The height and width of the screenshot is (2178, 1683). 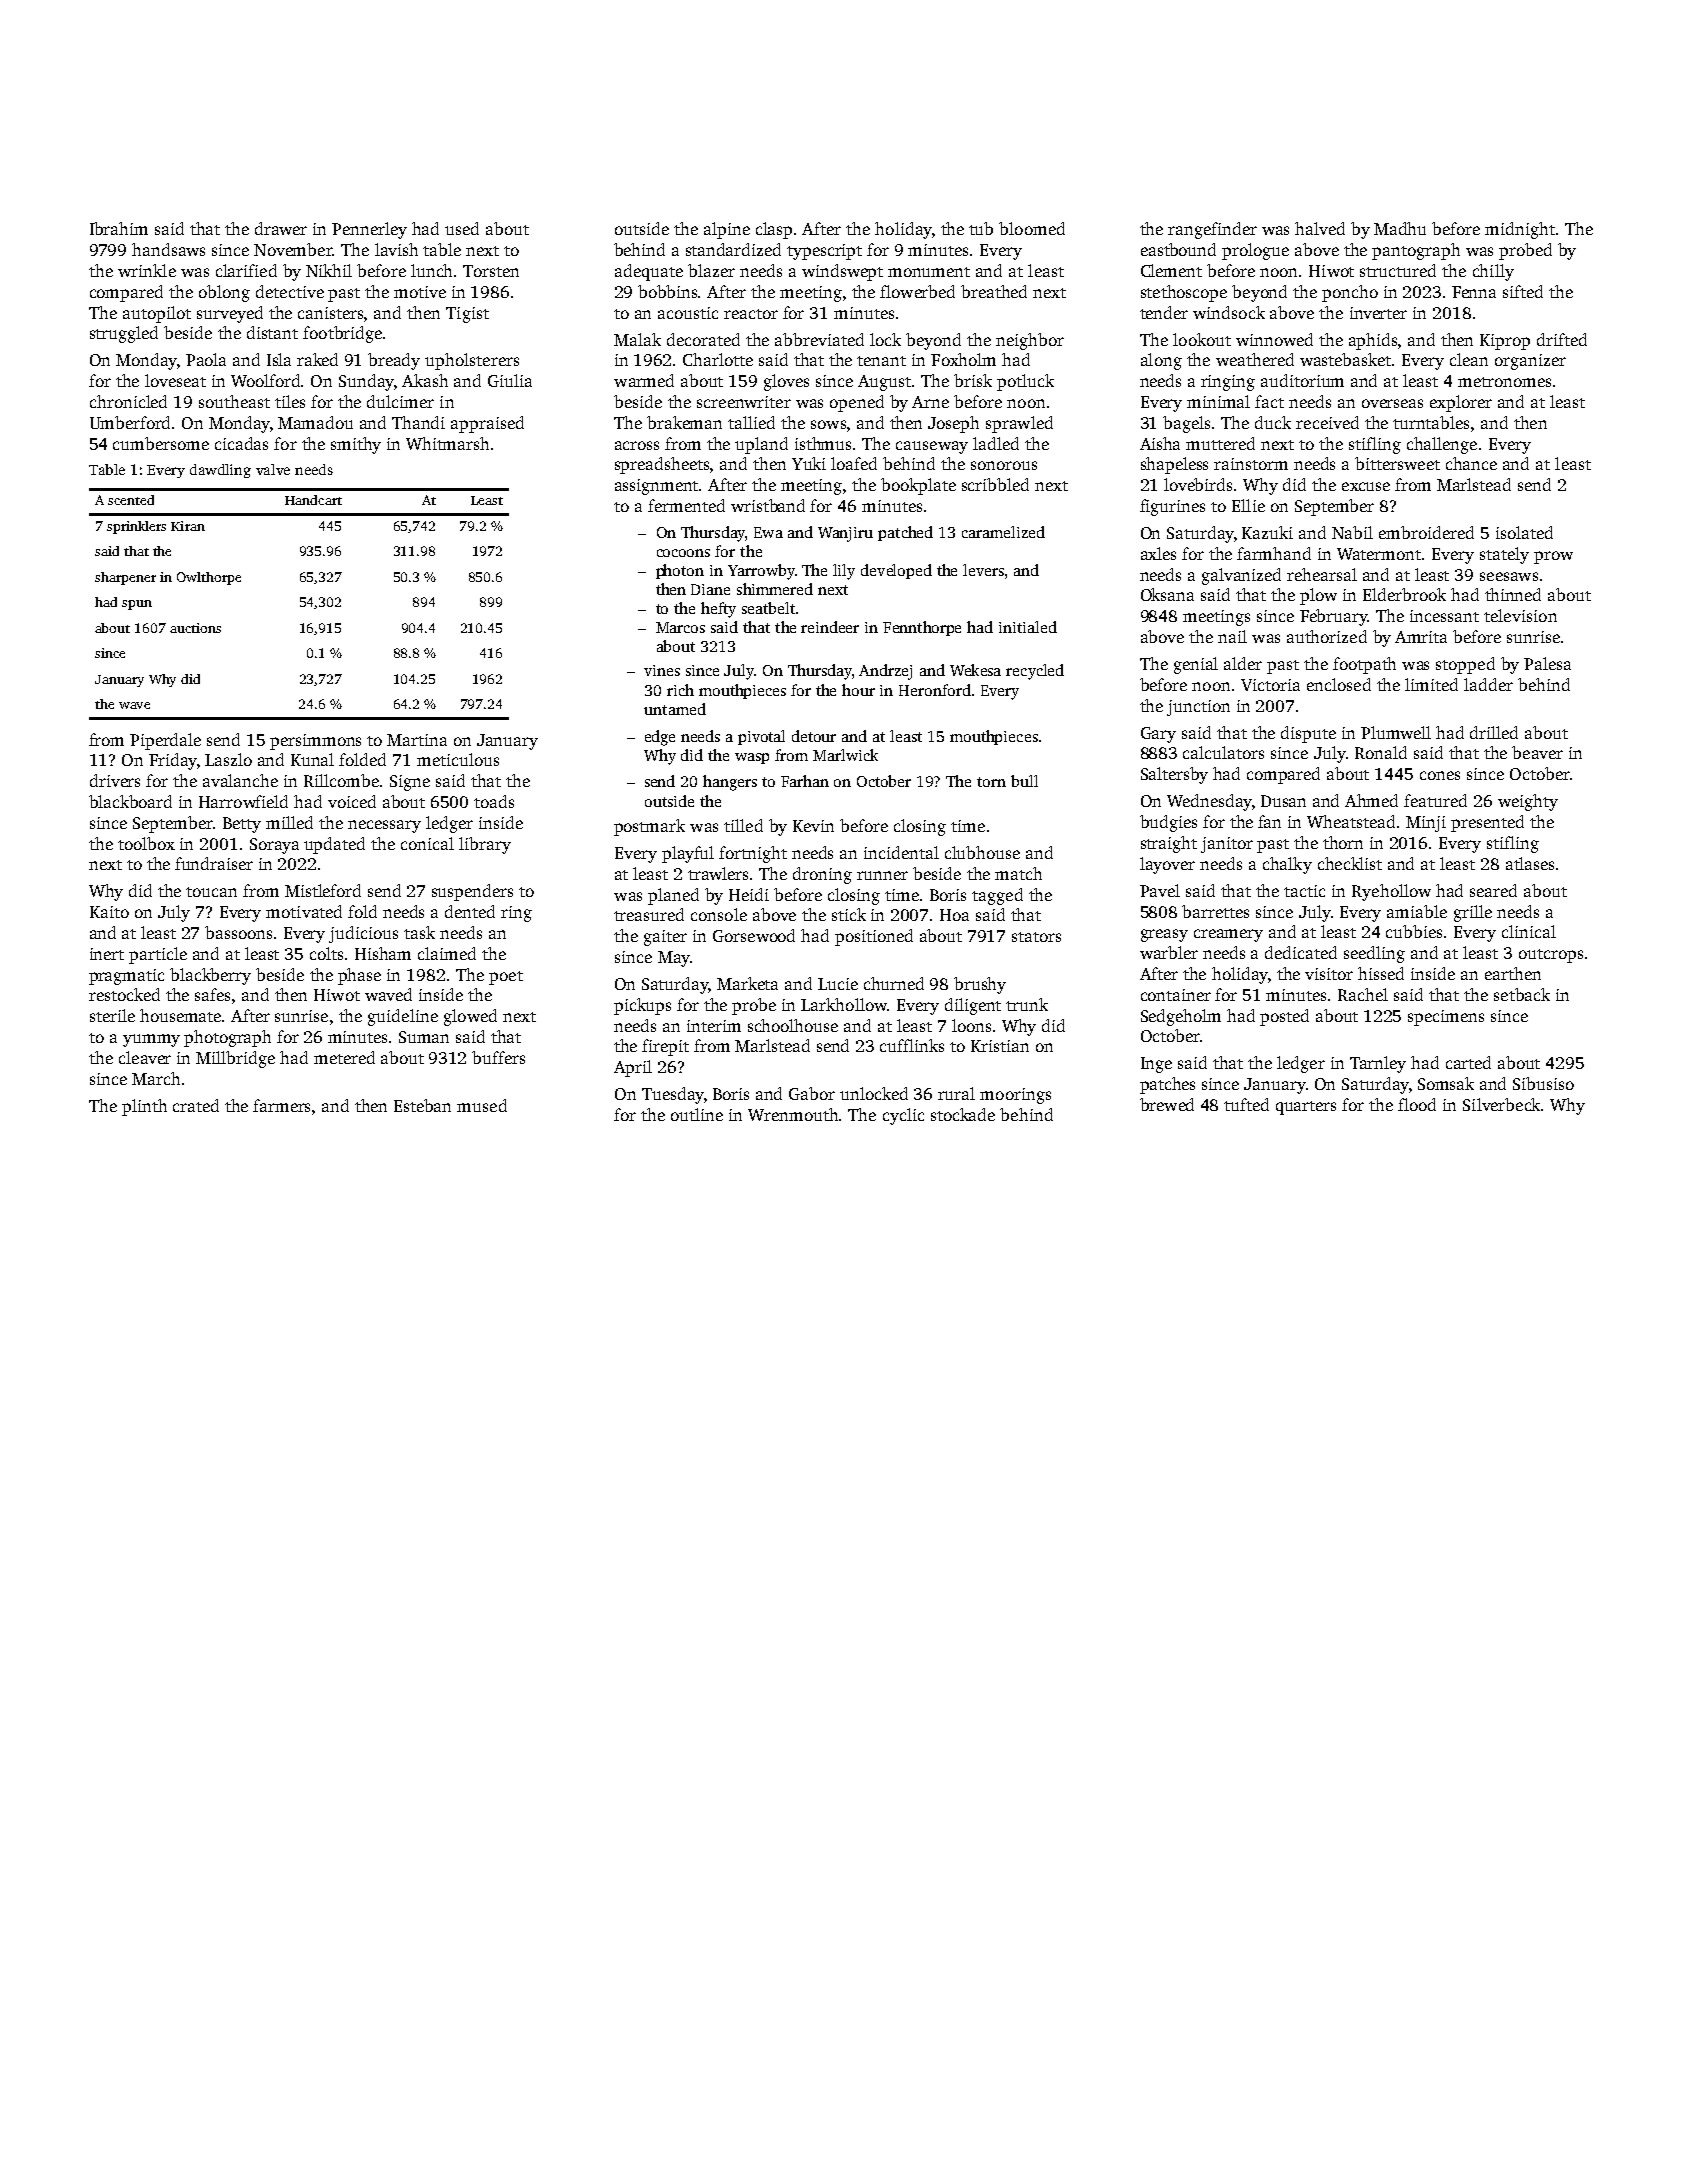 What do you see at coordinates (874, 937) in the screenshot?
I see `positioned` at bounding box center [874, 937].
